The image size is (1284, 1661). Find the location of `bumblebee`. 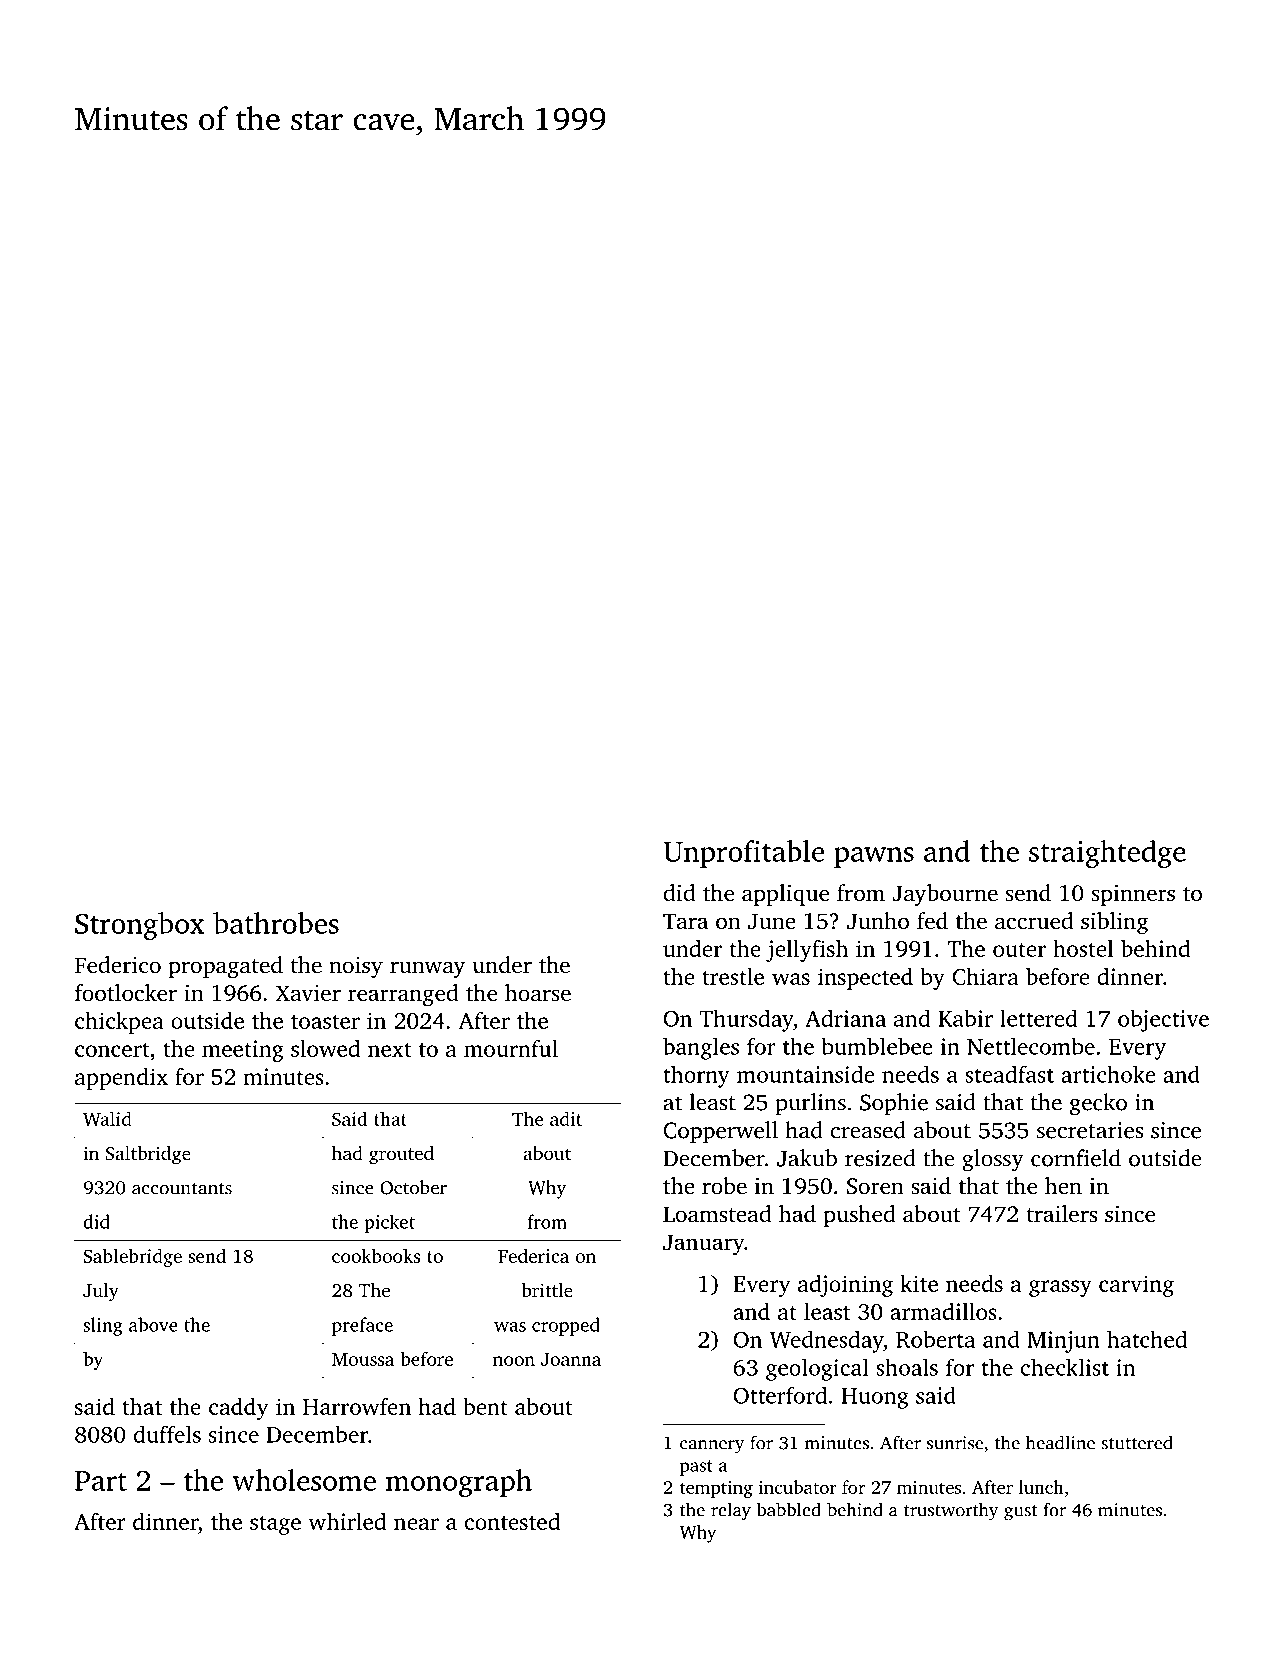

bumblebee is located at coordinates (877, 1046).
